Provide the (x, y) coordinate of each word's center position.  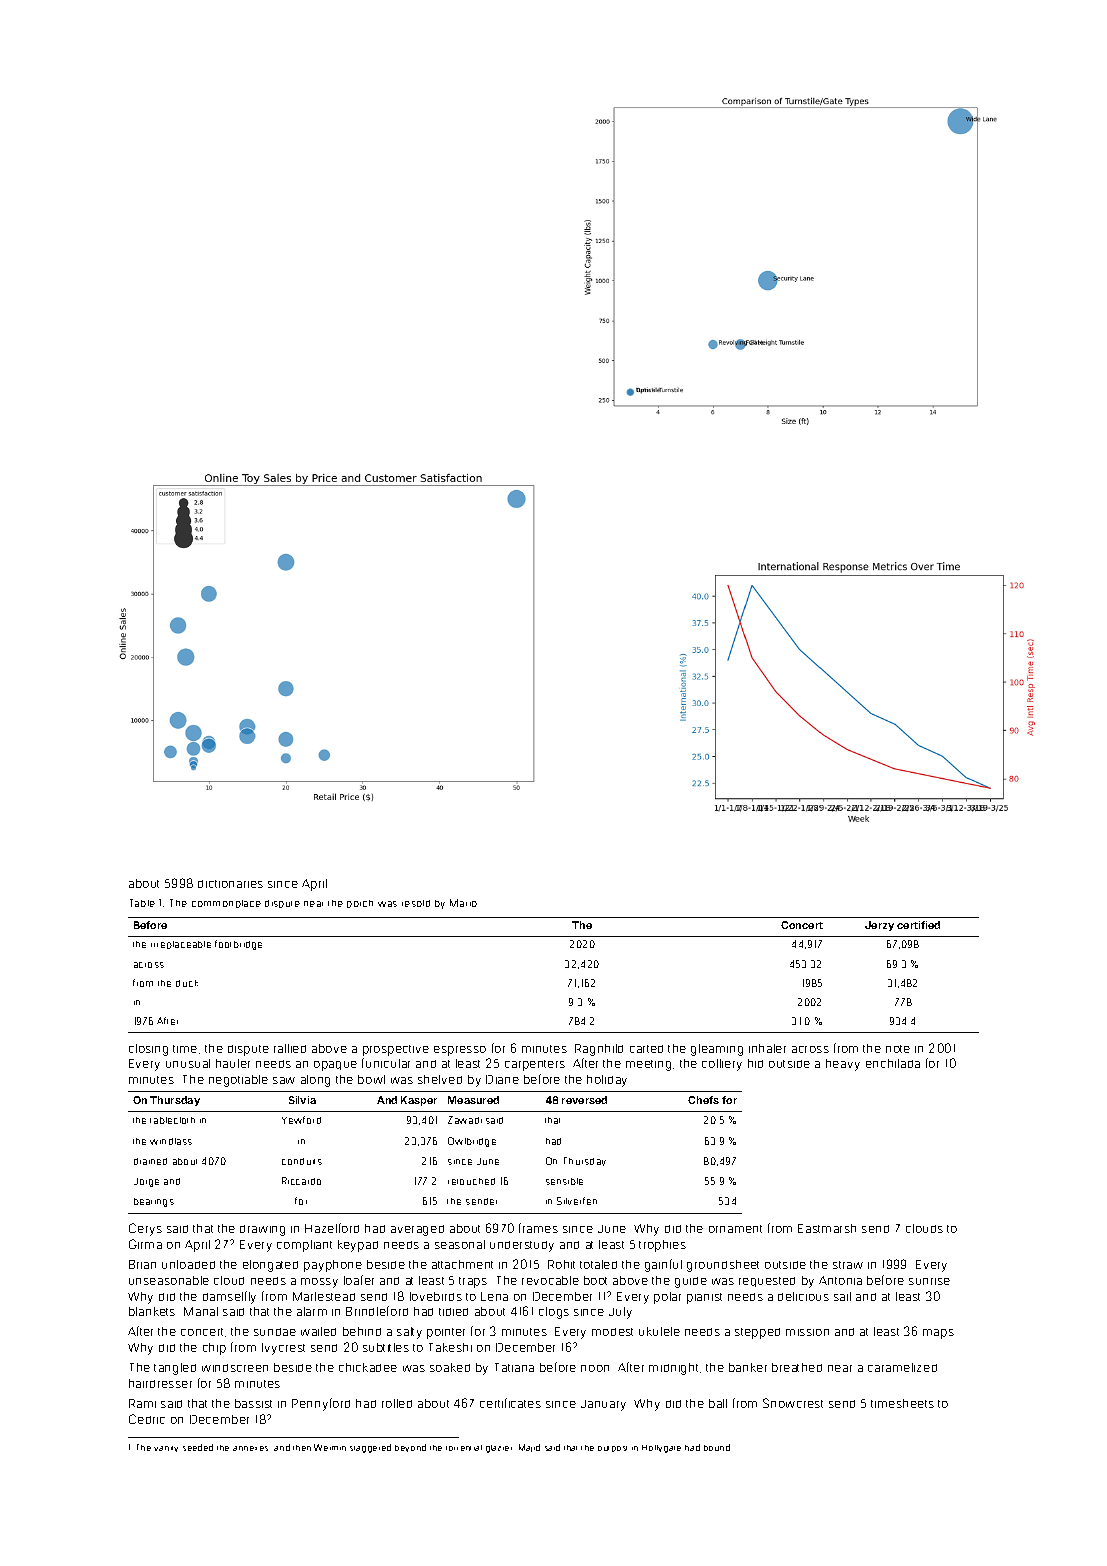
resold (416, 903)
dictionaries (230, 884)
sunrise (929, 1281)
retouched (471, 1181)
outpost (612, 1449)
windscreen (235, 1368)
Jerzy (879, 926)
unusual (188, 1063)
